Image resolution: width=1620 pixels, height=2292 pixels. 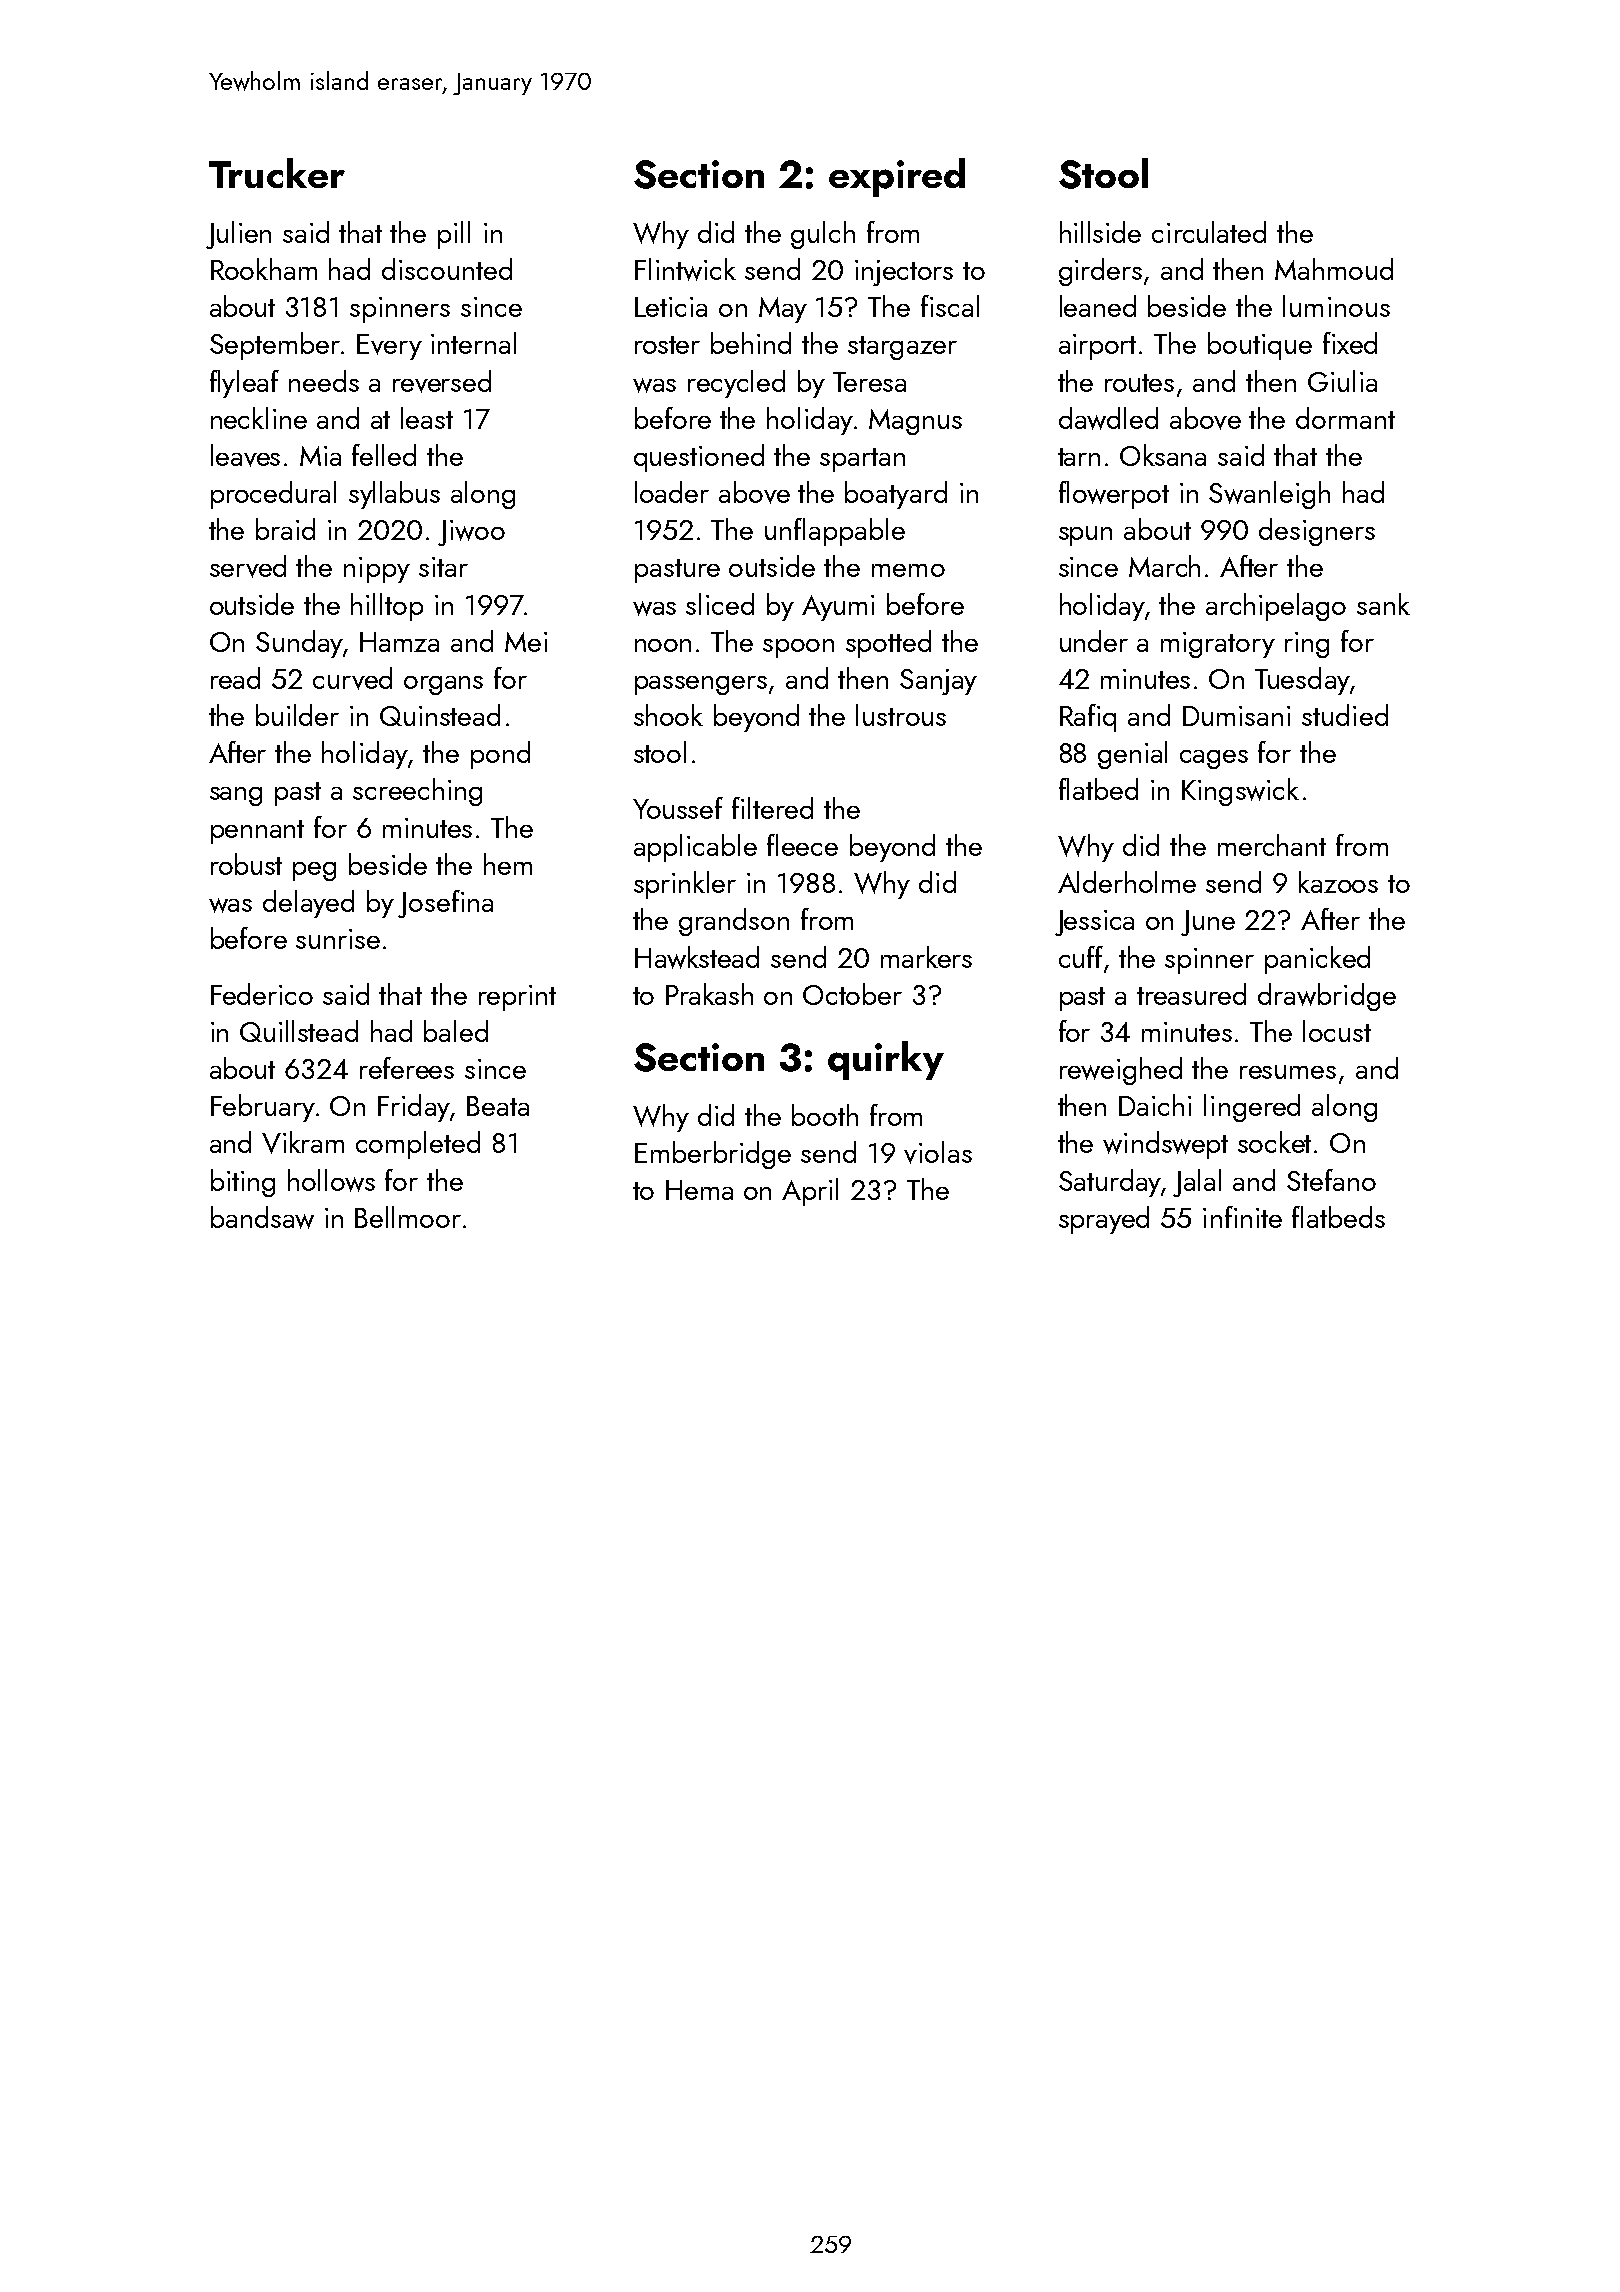 What do you see at coordinates (1317, 532) in the page?
I see `designers` at bounding box center [1317, 532].
